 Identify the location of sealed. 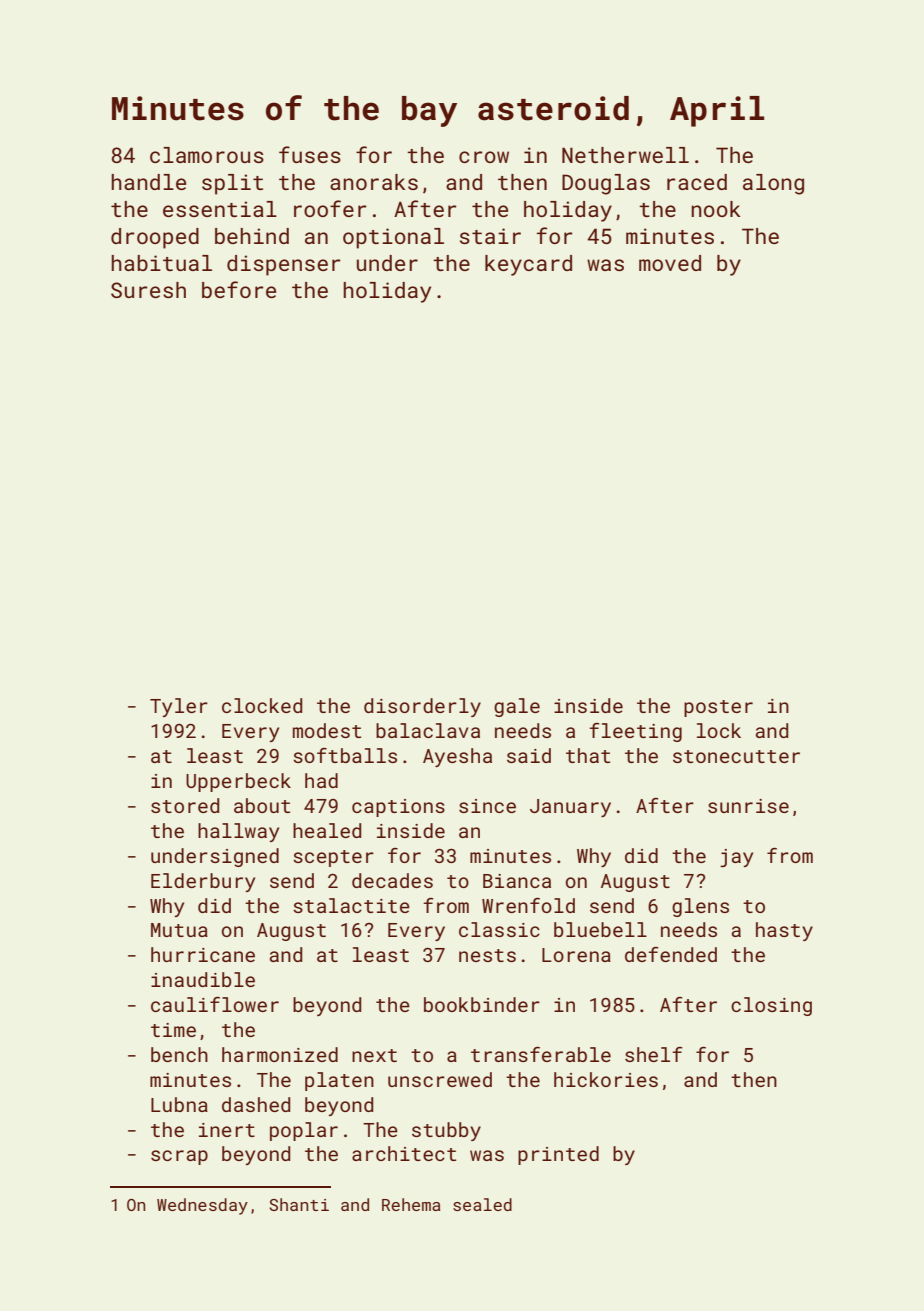
(482, 1204).
